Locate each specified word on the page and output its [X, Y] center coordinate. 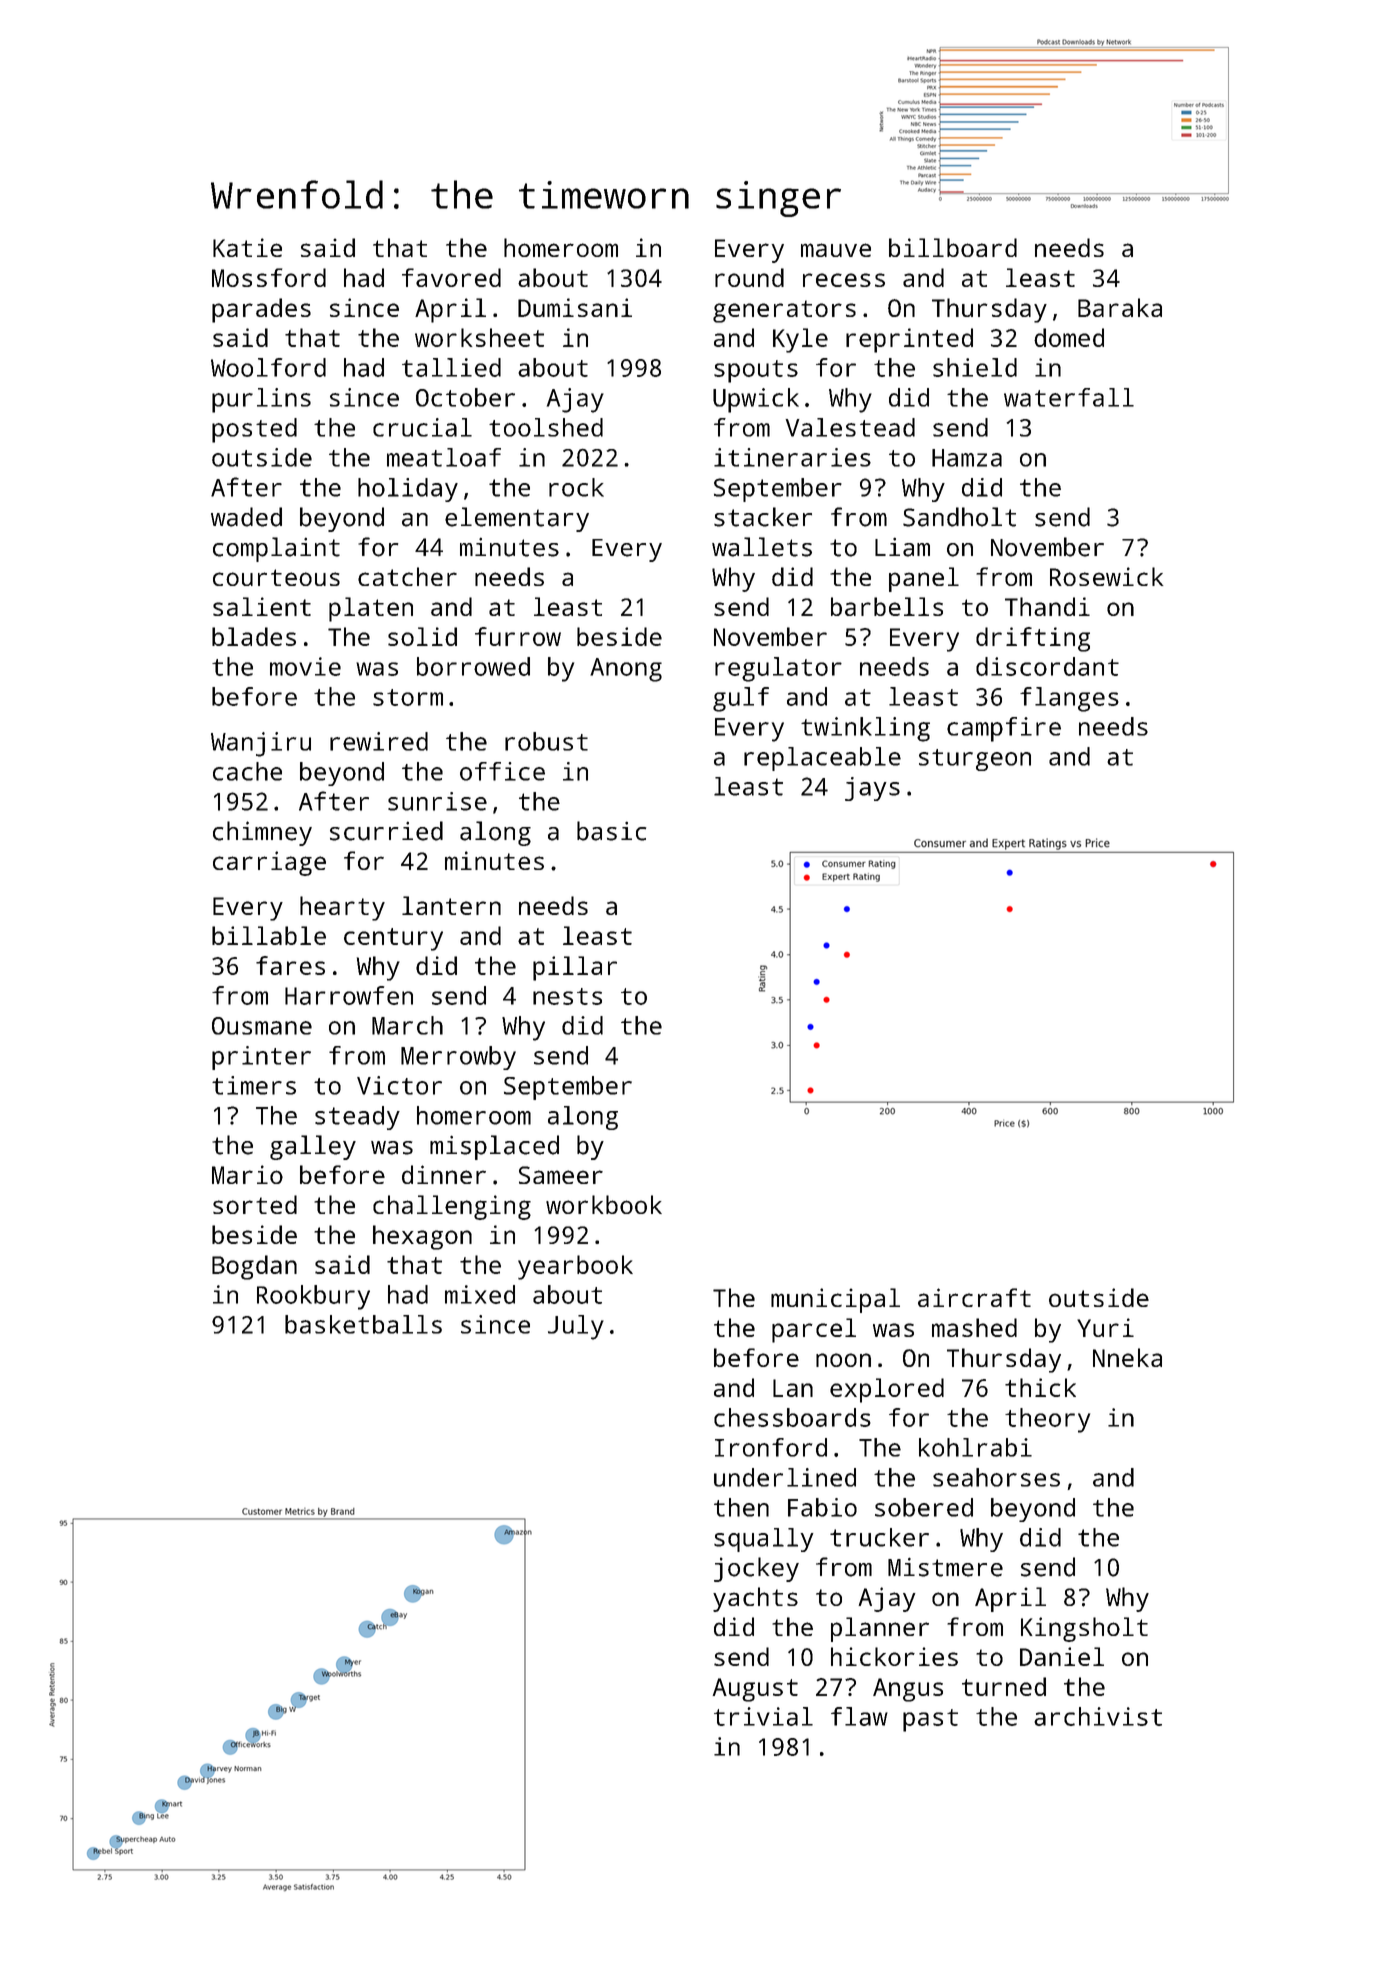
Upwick [756, 400]
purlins [261, 400]
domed [1069, 337]
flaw [859, 1716]
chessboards [792, 1417]
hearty [342, 908]
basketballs [363, 1324]
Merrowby [458, 1058]
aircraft [974, 1297]
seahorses [996, 1477]
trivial [763, 1716]
